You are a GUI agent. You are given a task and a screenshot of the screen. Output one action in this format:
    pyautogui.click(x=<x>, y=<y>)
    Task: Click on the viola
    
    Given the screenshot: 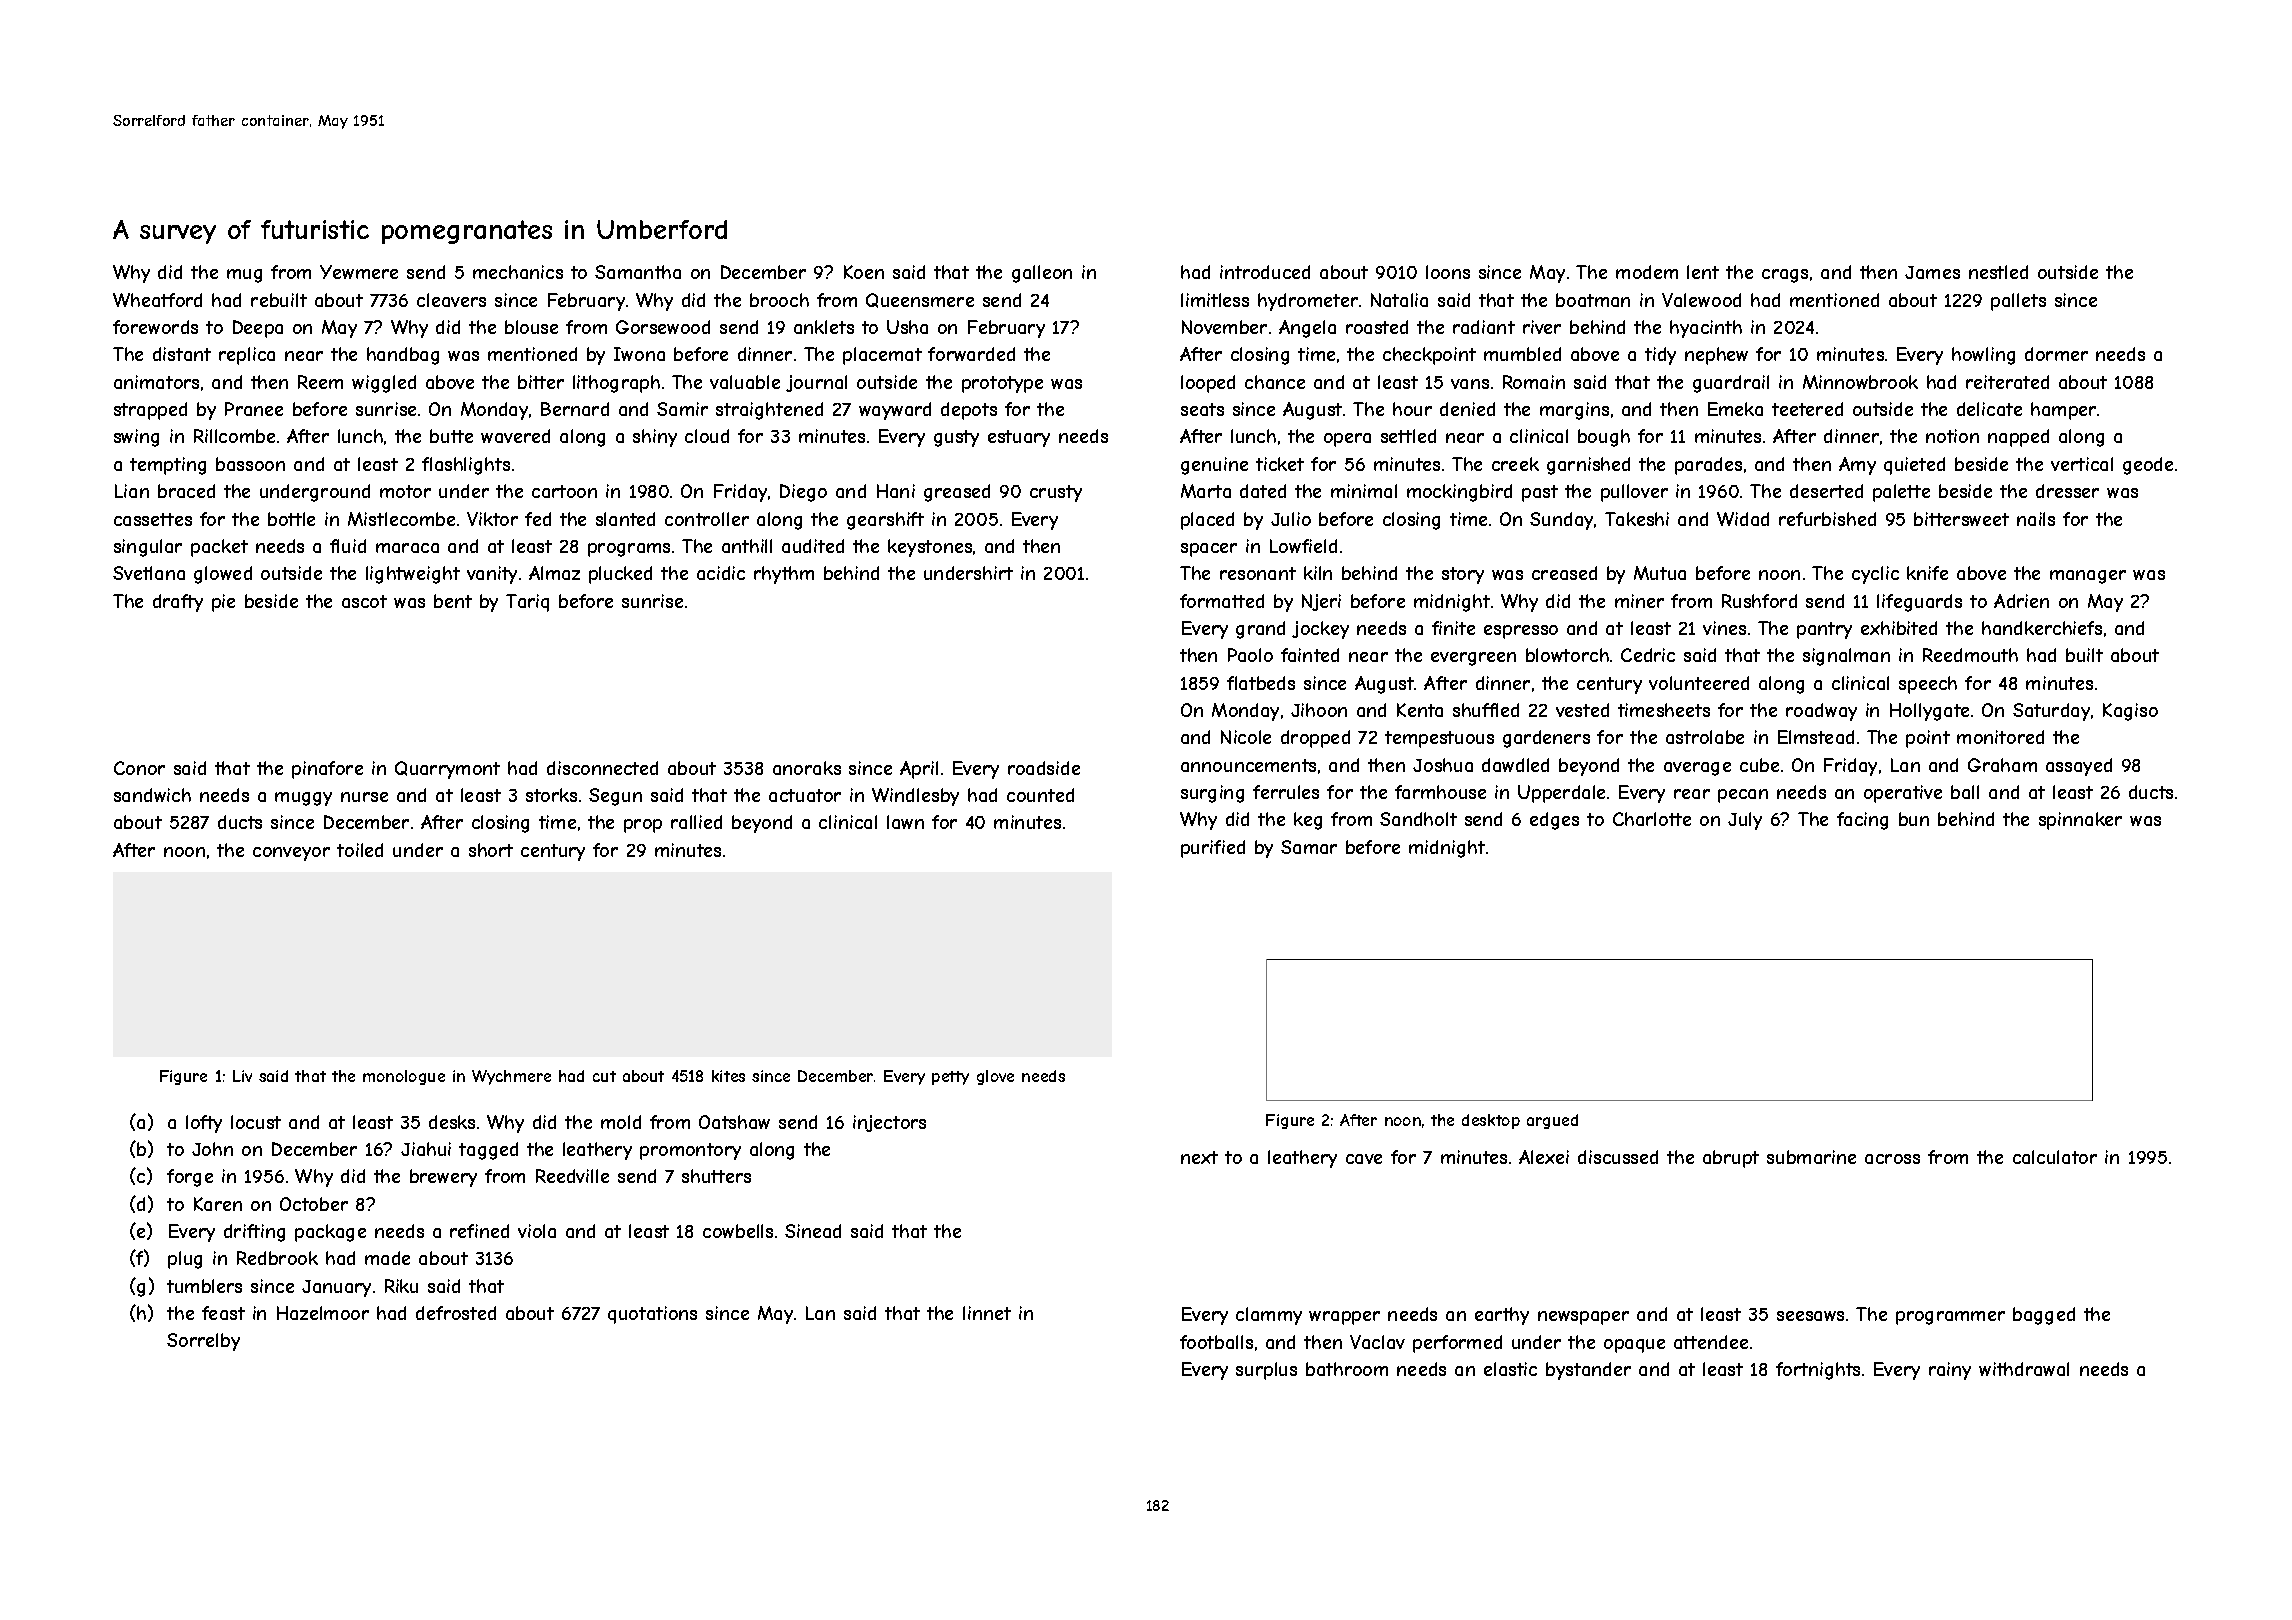 What is the action you would take?
    pyautogui.click(x=537, y=1231)
